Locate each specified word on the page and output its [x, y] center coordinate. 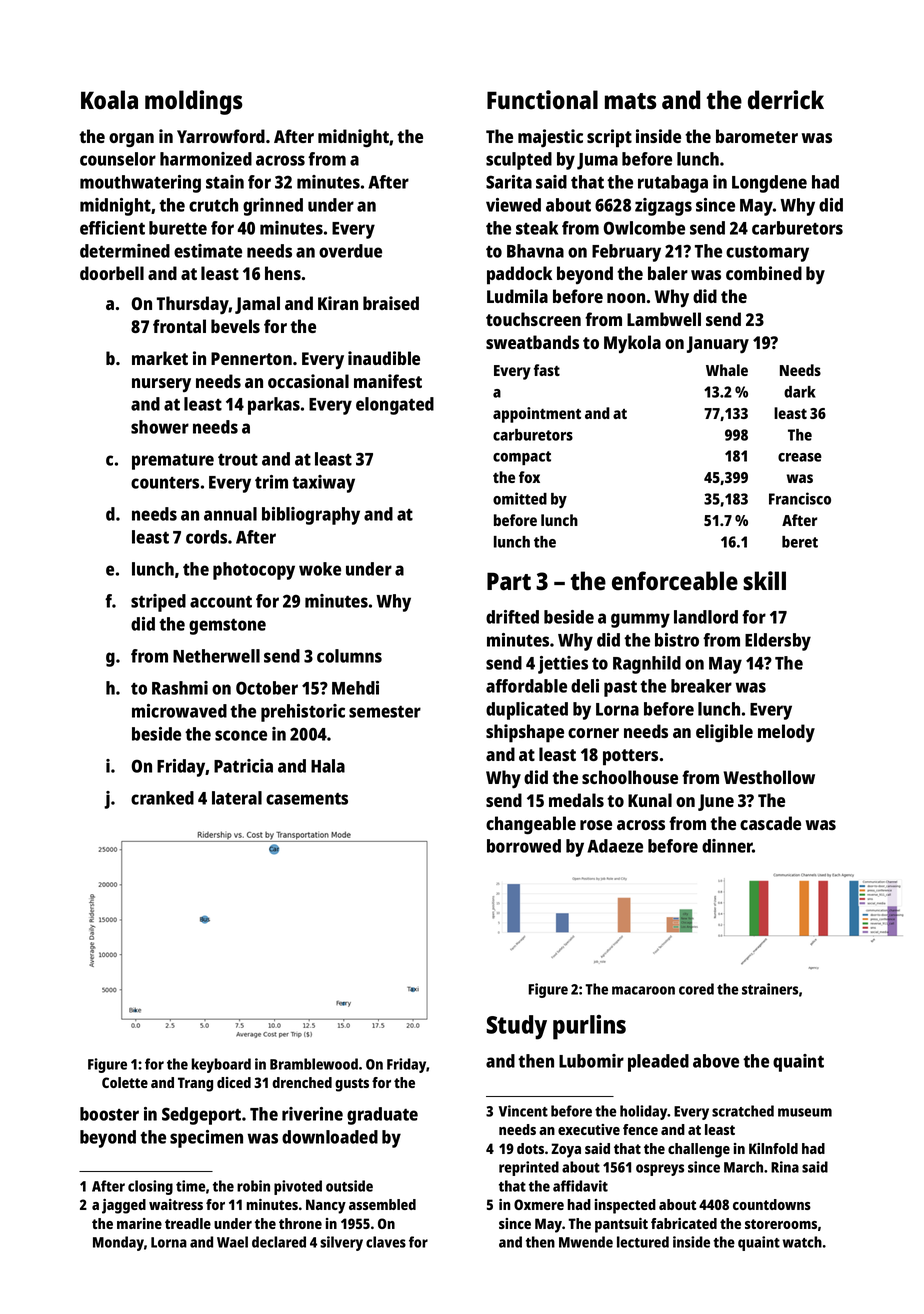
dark [800, 392]
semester [385, 712]
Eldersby [778, 642]
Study [516, 1027]
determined [125, 251]
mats [631, 101]
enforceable [675, 581]
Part [509, 581]
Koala [109, 100]
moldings [194, 102]
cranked [162, 798]
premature [173, 462]
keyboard [221, 1065]
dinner [727, 846]
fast [547, 370]
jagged [124, 1206]
